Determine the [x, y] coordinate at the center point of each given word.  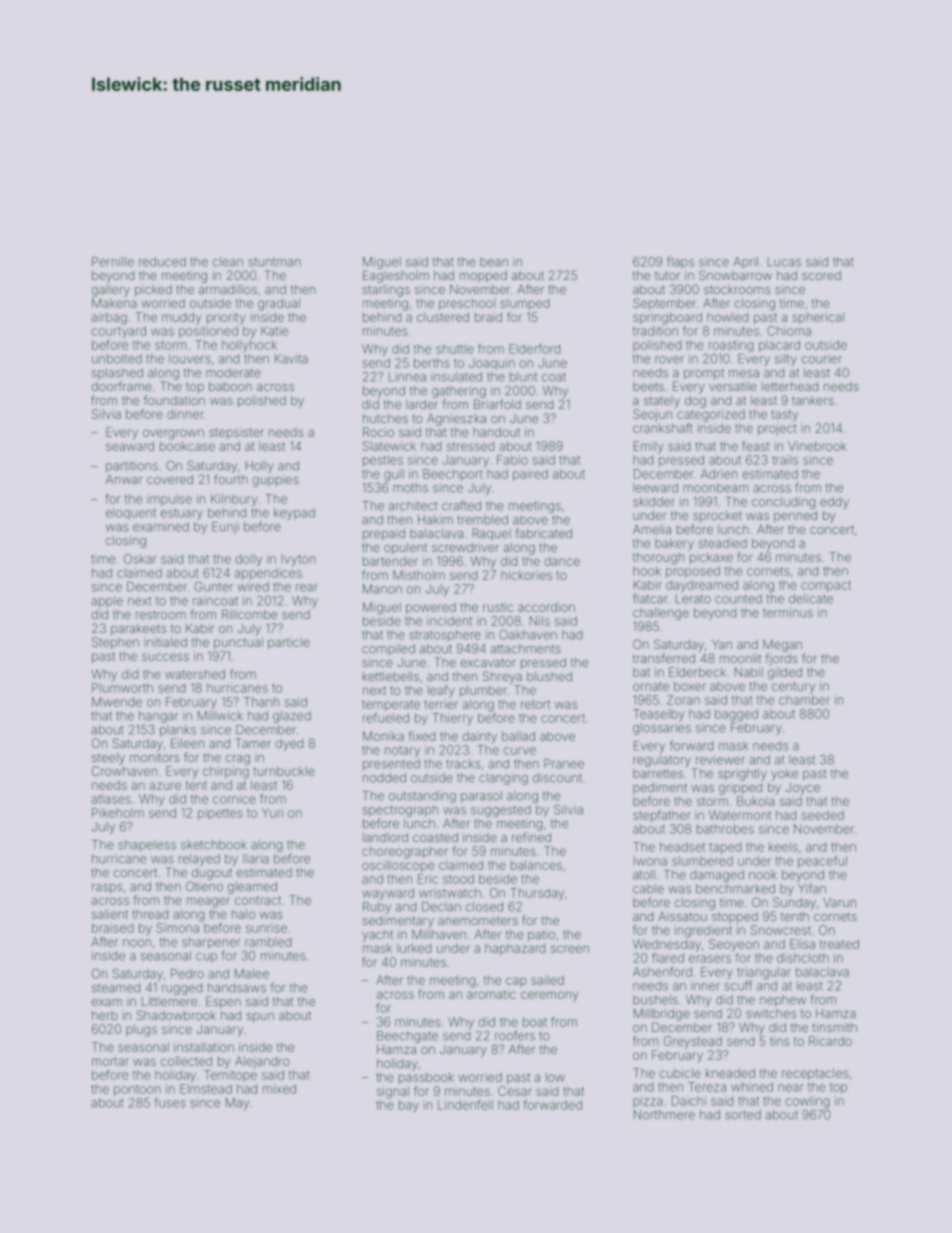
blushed [549, 676]
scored [821, 275]
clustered [443, 317]
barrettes [658, 773]
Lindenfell [465, 1105]
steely [108, 759]
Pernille [113, 262]
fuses [170, 1102]
